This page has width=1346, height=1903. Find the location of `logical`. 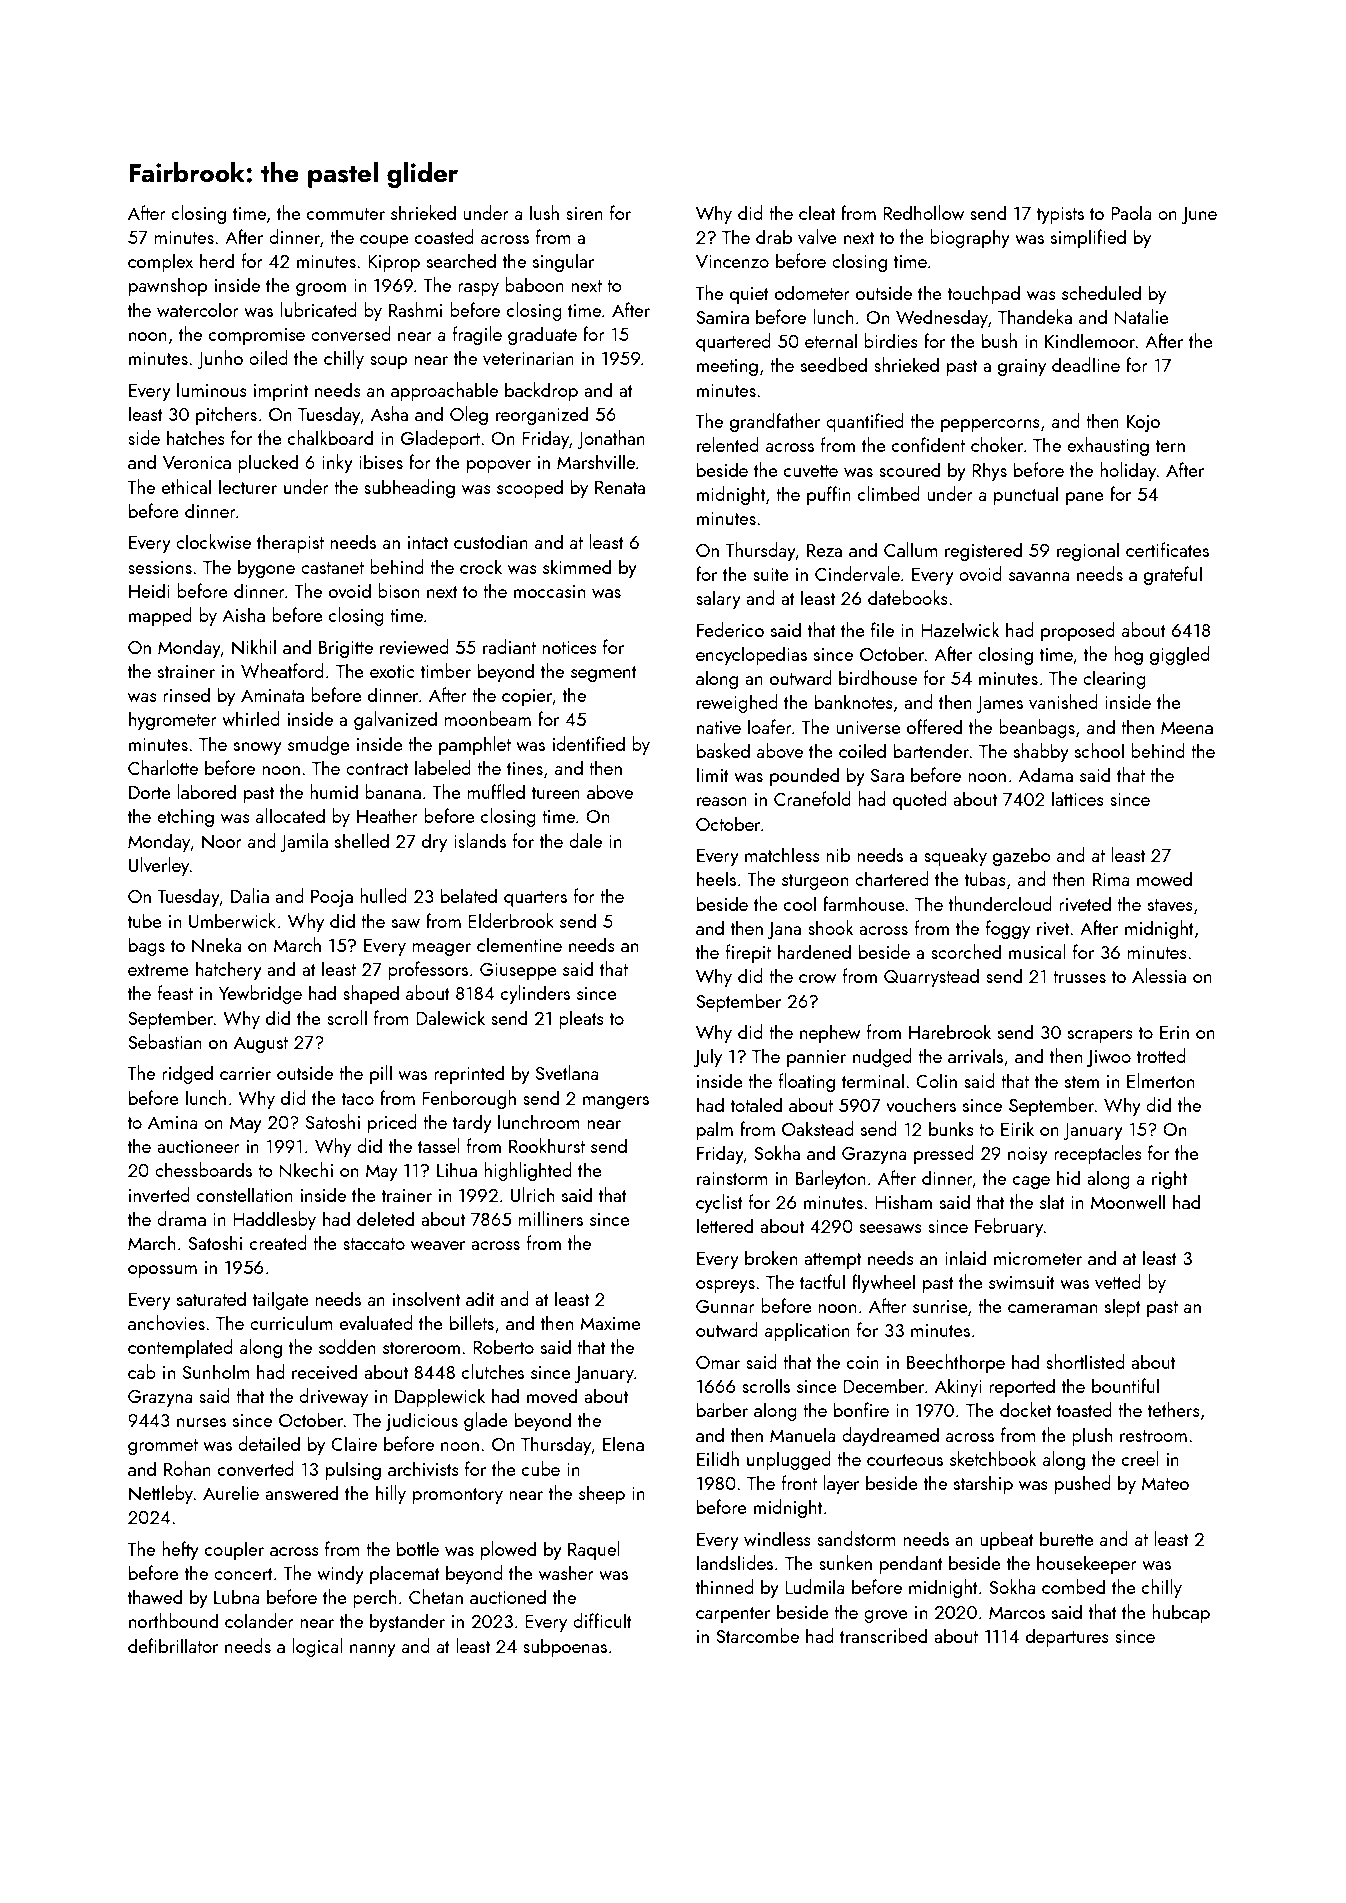

logical is located at coordinates (317, 1647).
